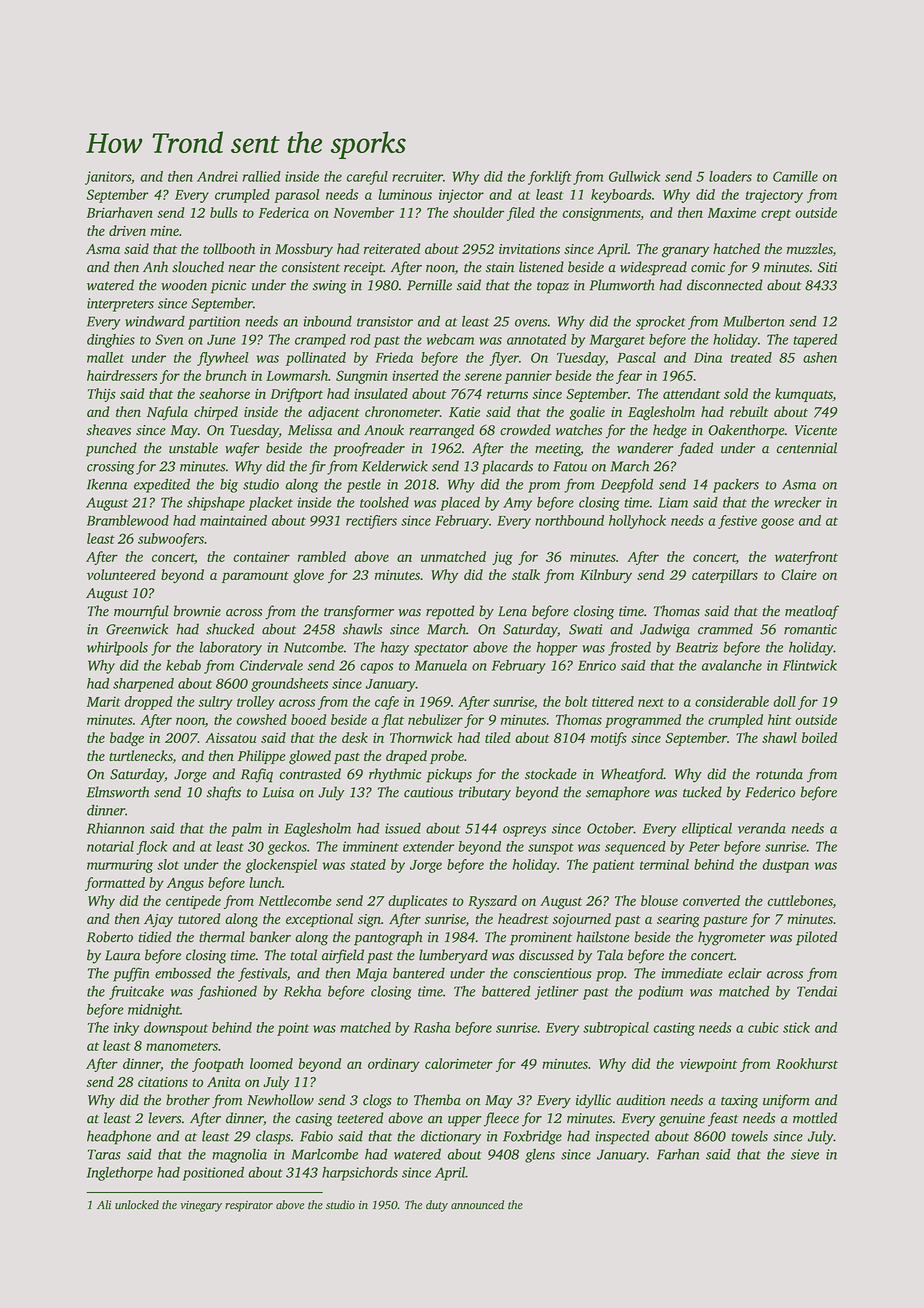 The image size is (924, 1308). I want to click on loomed, so click(271, 1063).
